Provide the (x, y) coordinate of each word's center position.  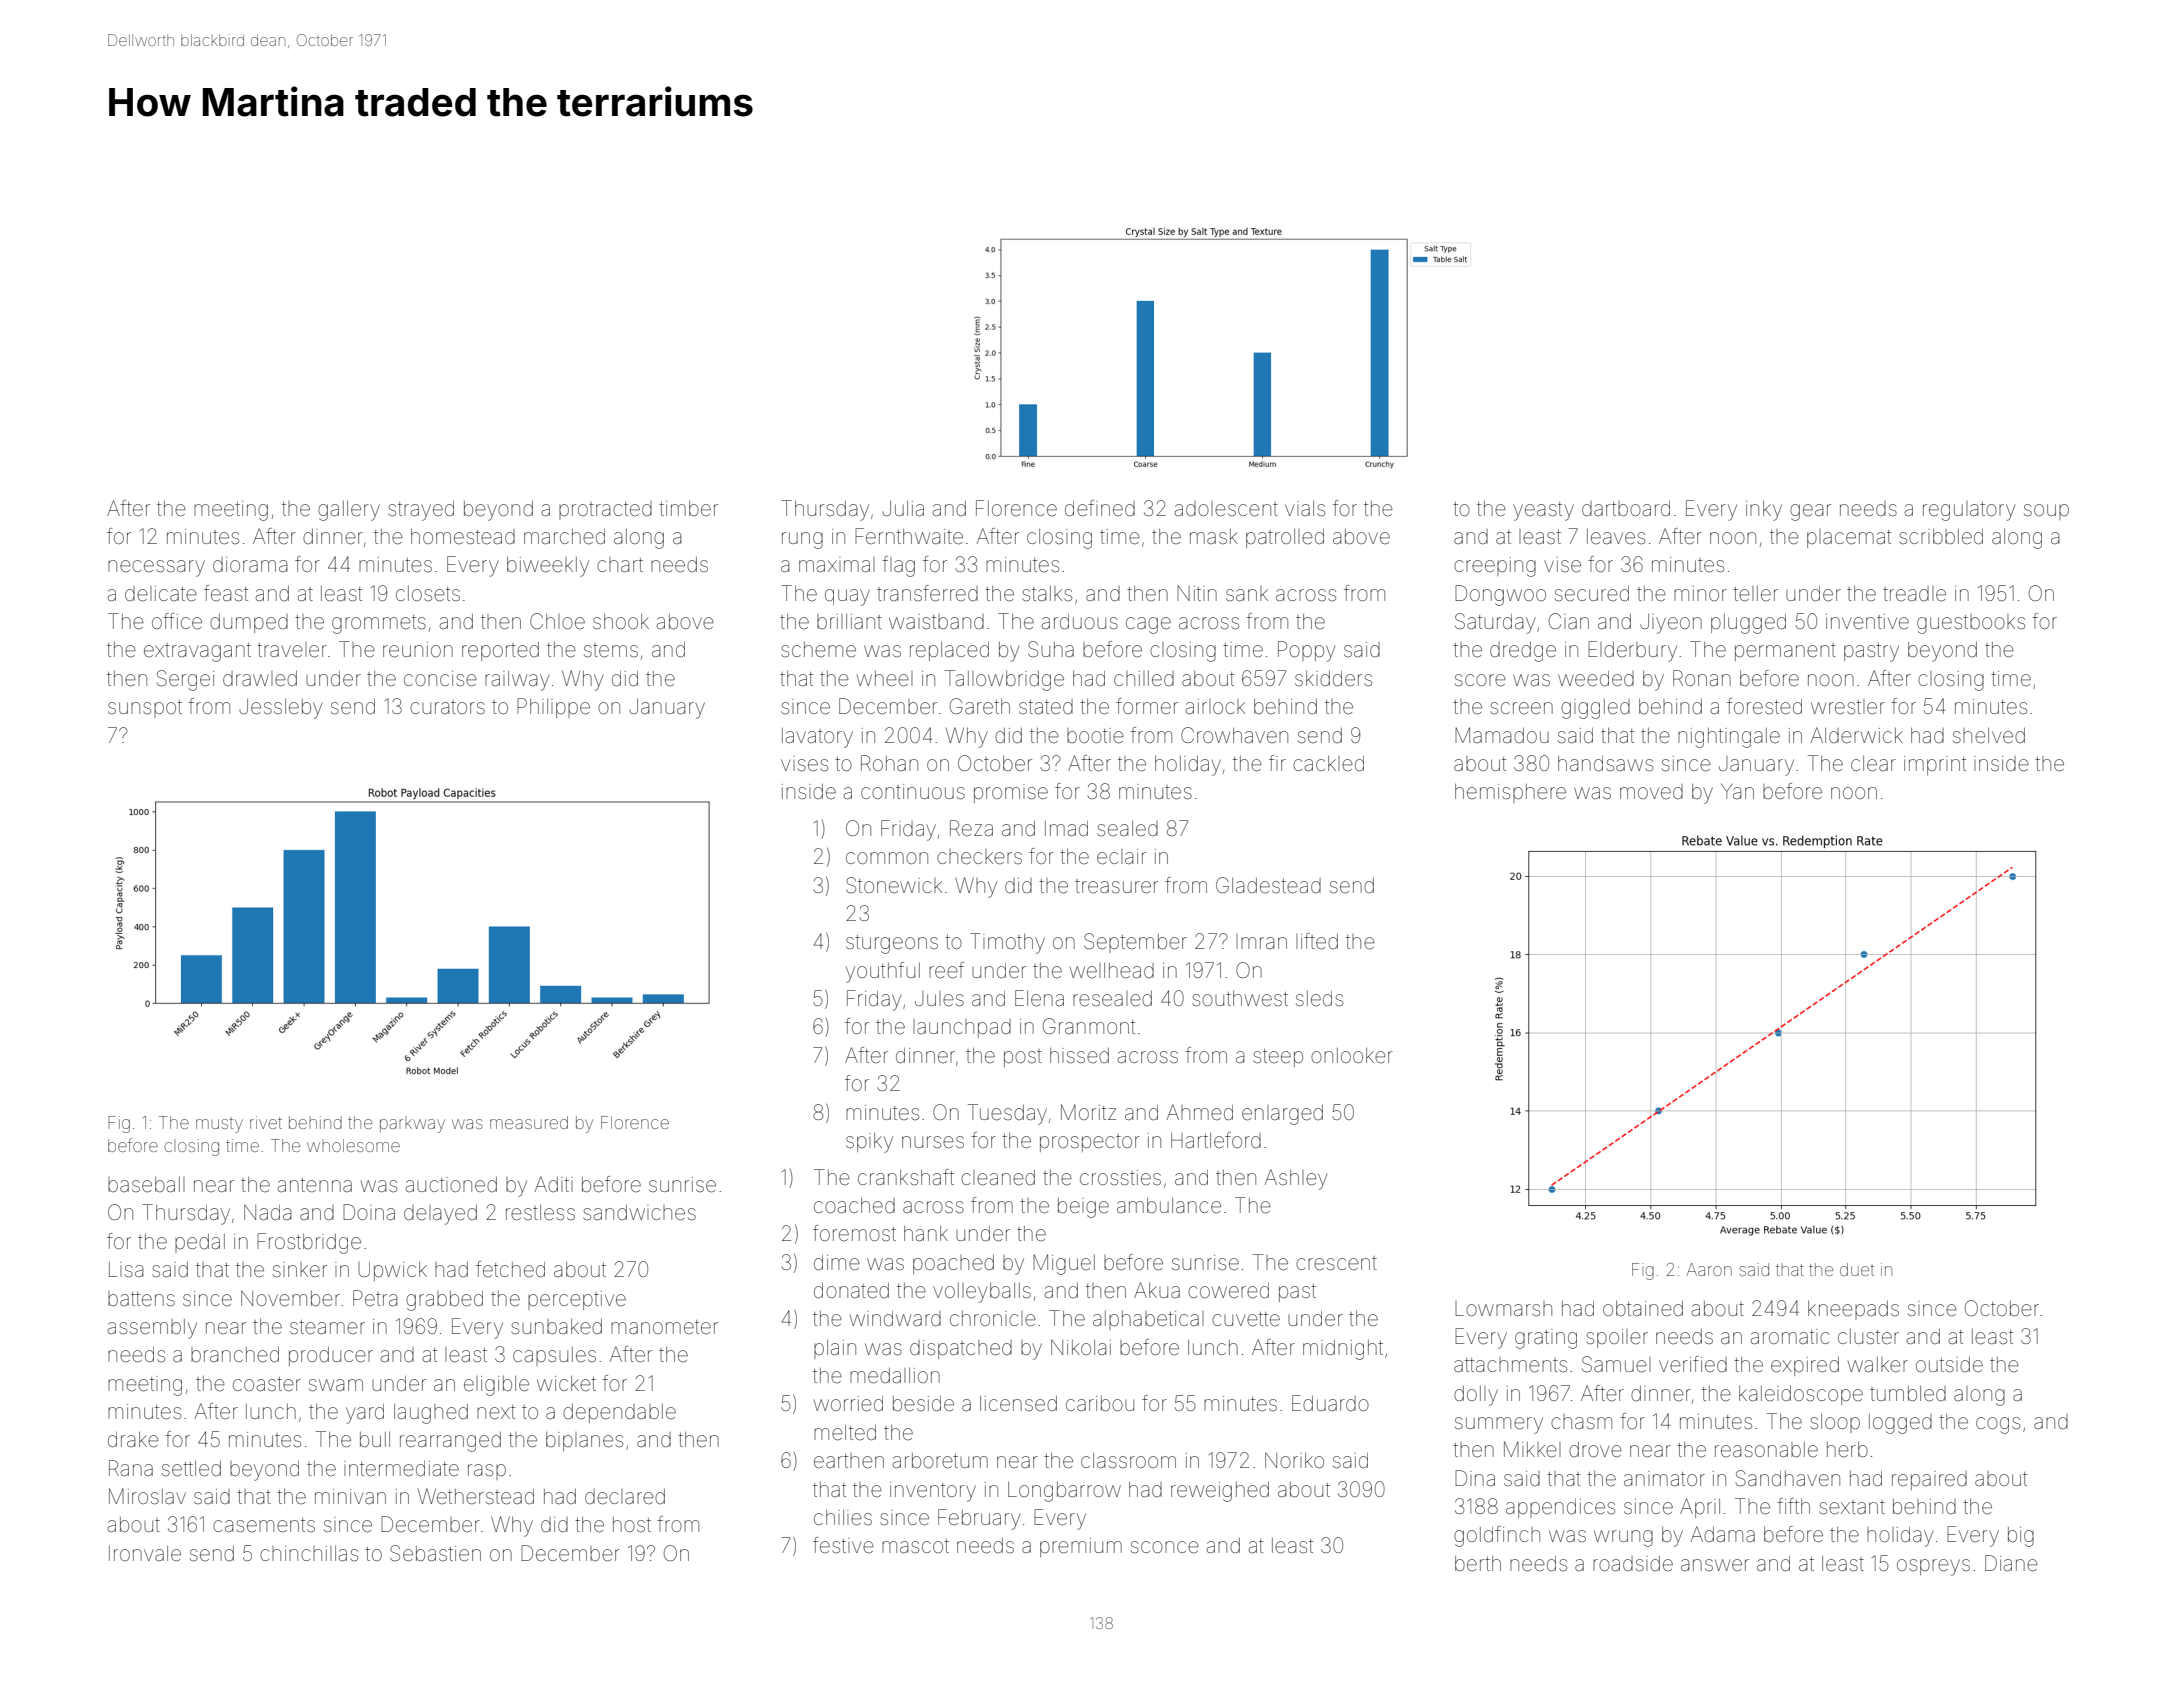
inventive (1867, 622)
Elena (1039, 998)
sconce (1165, 1547)
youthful (883, 972)
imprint (1935, 765)
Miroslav (147, 1496)
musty (219, 1125)
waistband (936, 621)
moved (1651, 791)
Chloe (557, 621)
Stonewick (894, 885)
